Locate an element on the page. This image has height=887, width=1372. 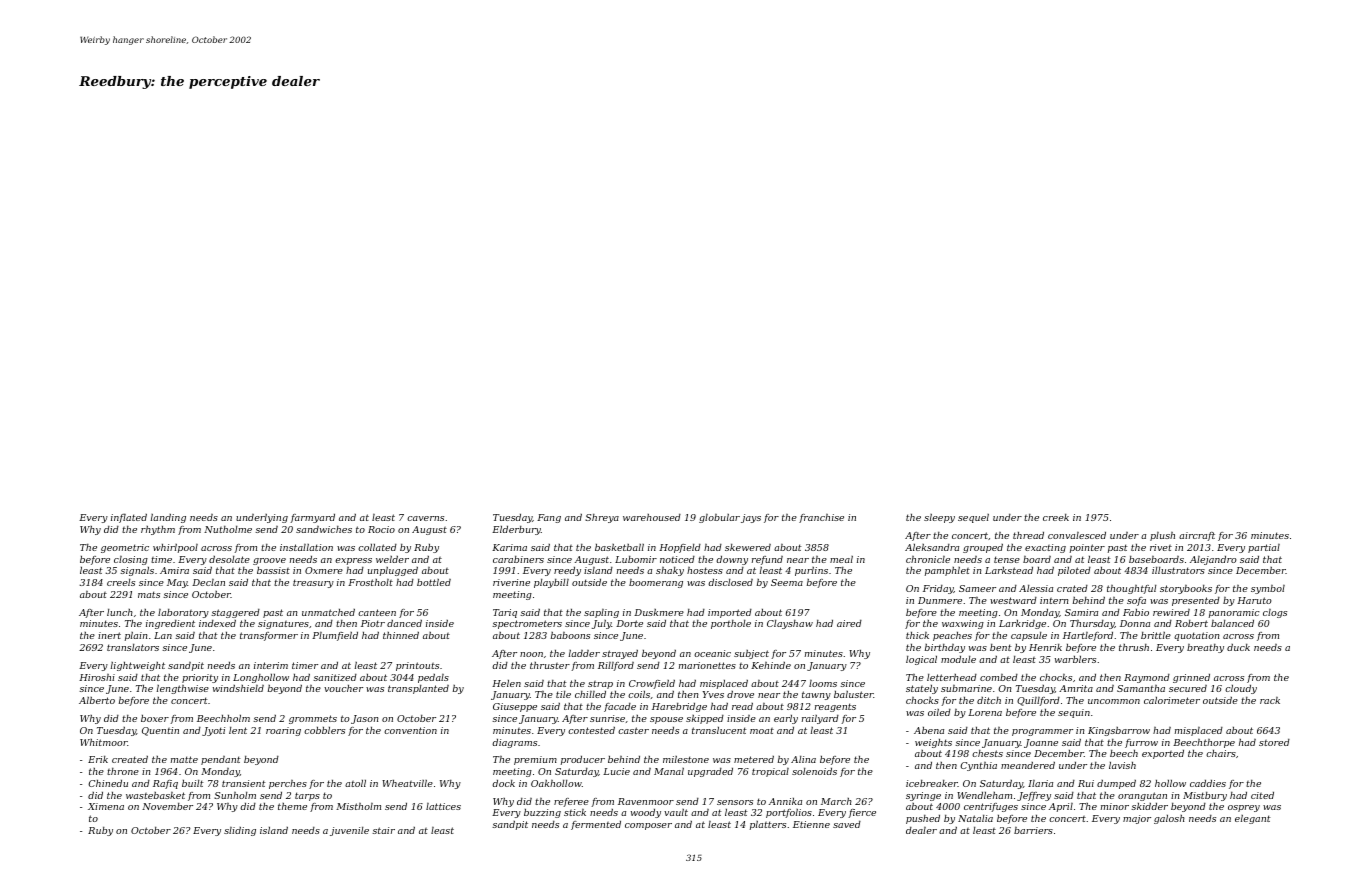
reedy is located at coordinates (567, 571).
